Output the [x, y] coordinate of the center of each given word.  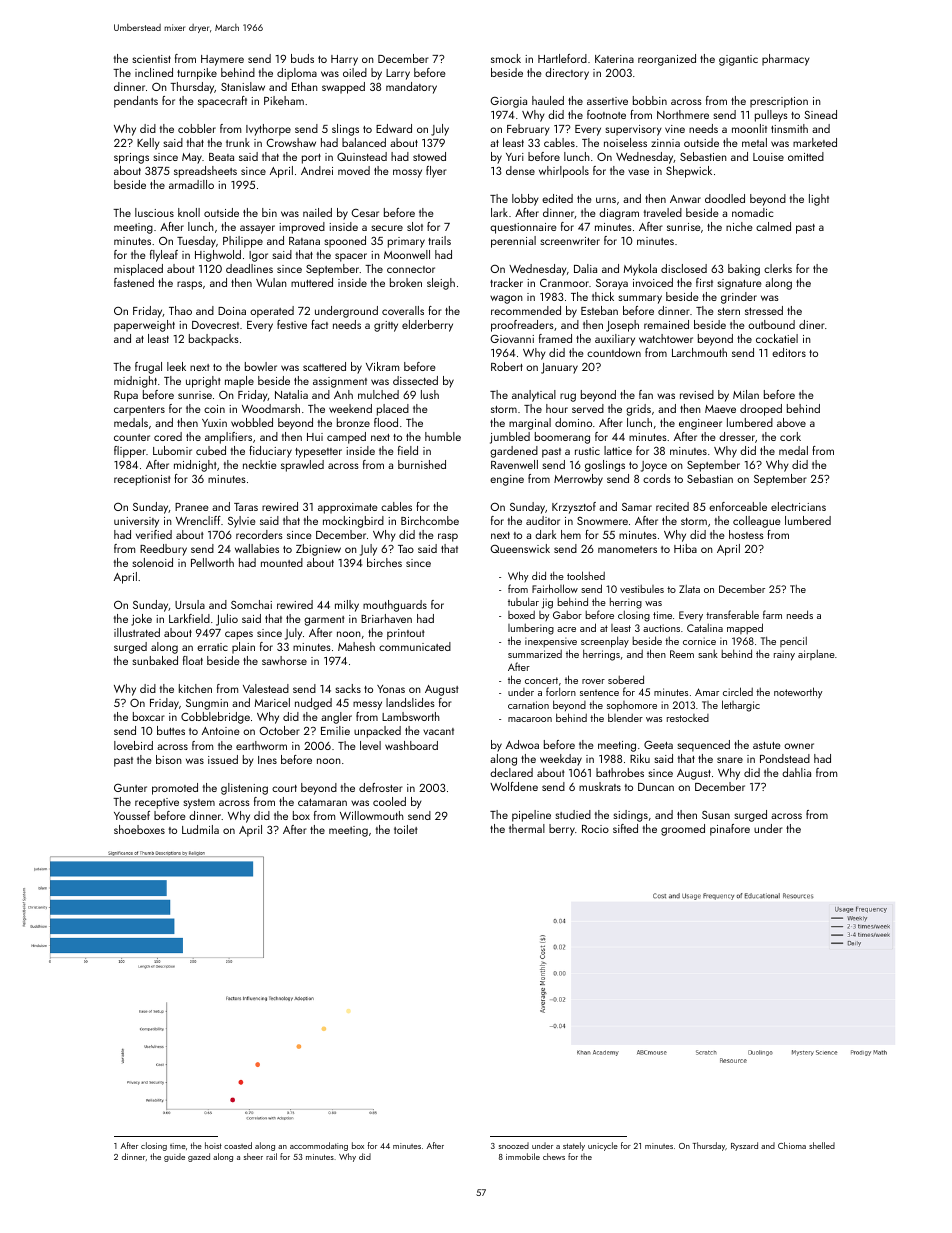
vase [638, 172]
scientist [152, 59]
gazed [199, 1157]
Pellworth [212, 562]
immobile [523, 1156]
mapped [745, 628]
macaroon [530, 719]
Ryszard [744, 1146]
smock [506, 58]
